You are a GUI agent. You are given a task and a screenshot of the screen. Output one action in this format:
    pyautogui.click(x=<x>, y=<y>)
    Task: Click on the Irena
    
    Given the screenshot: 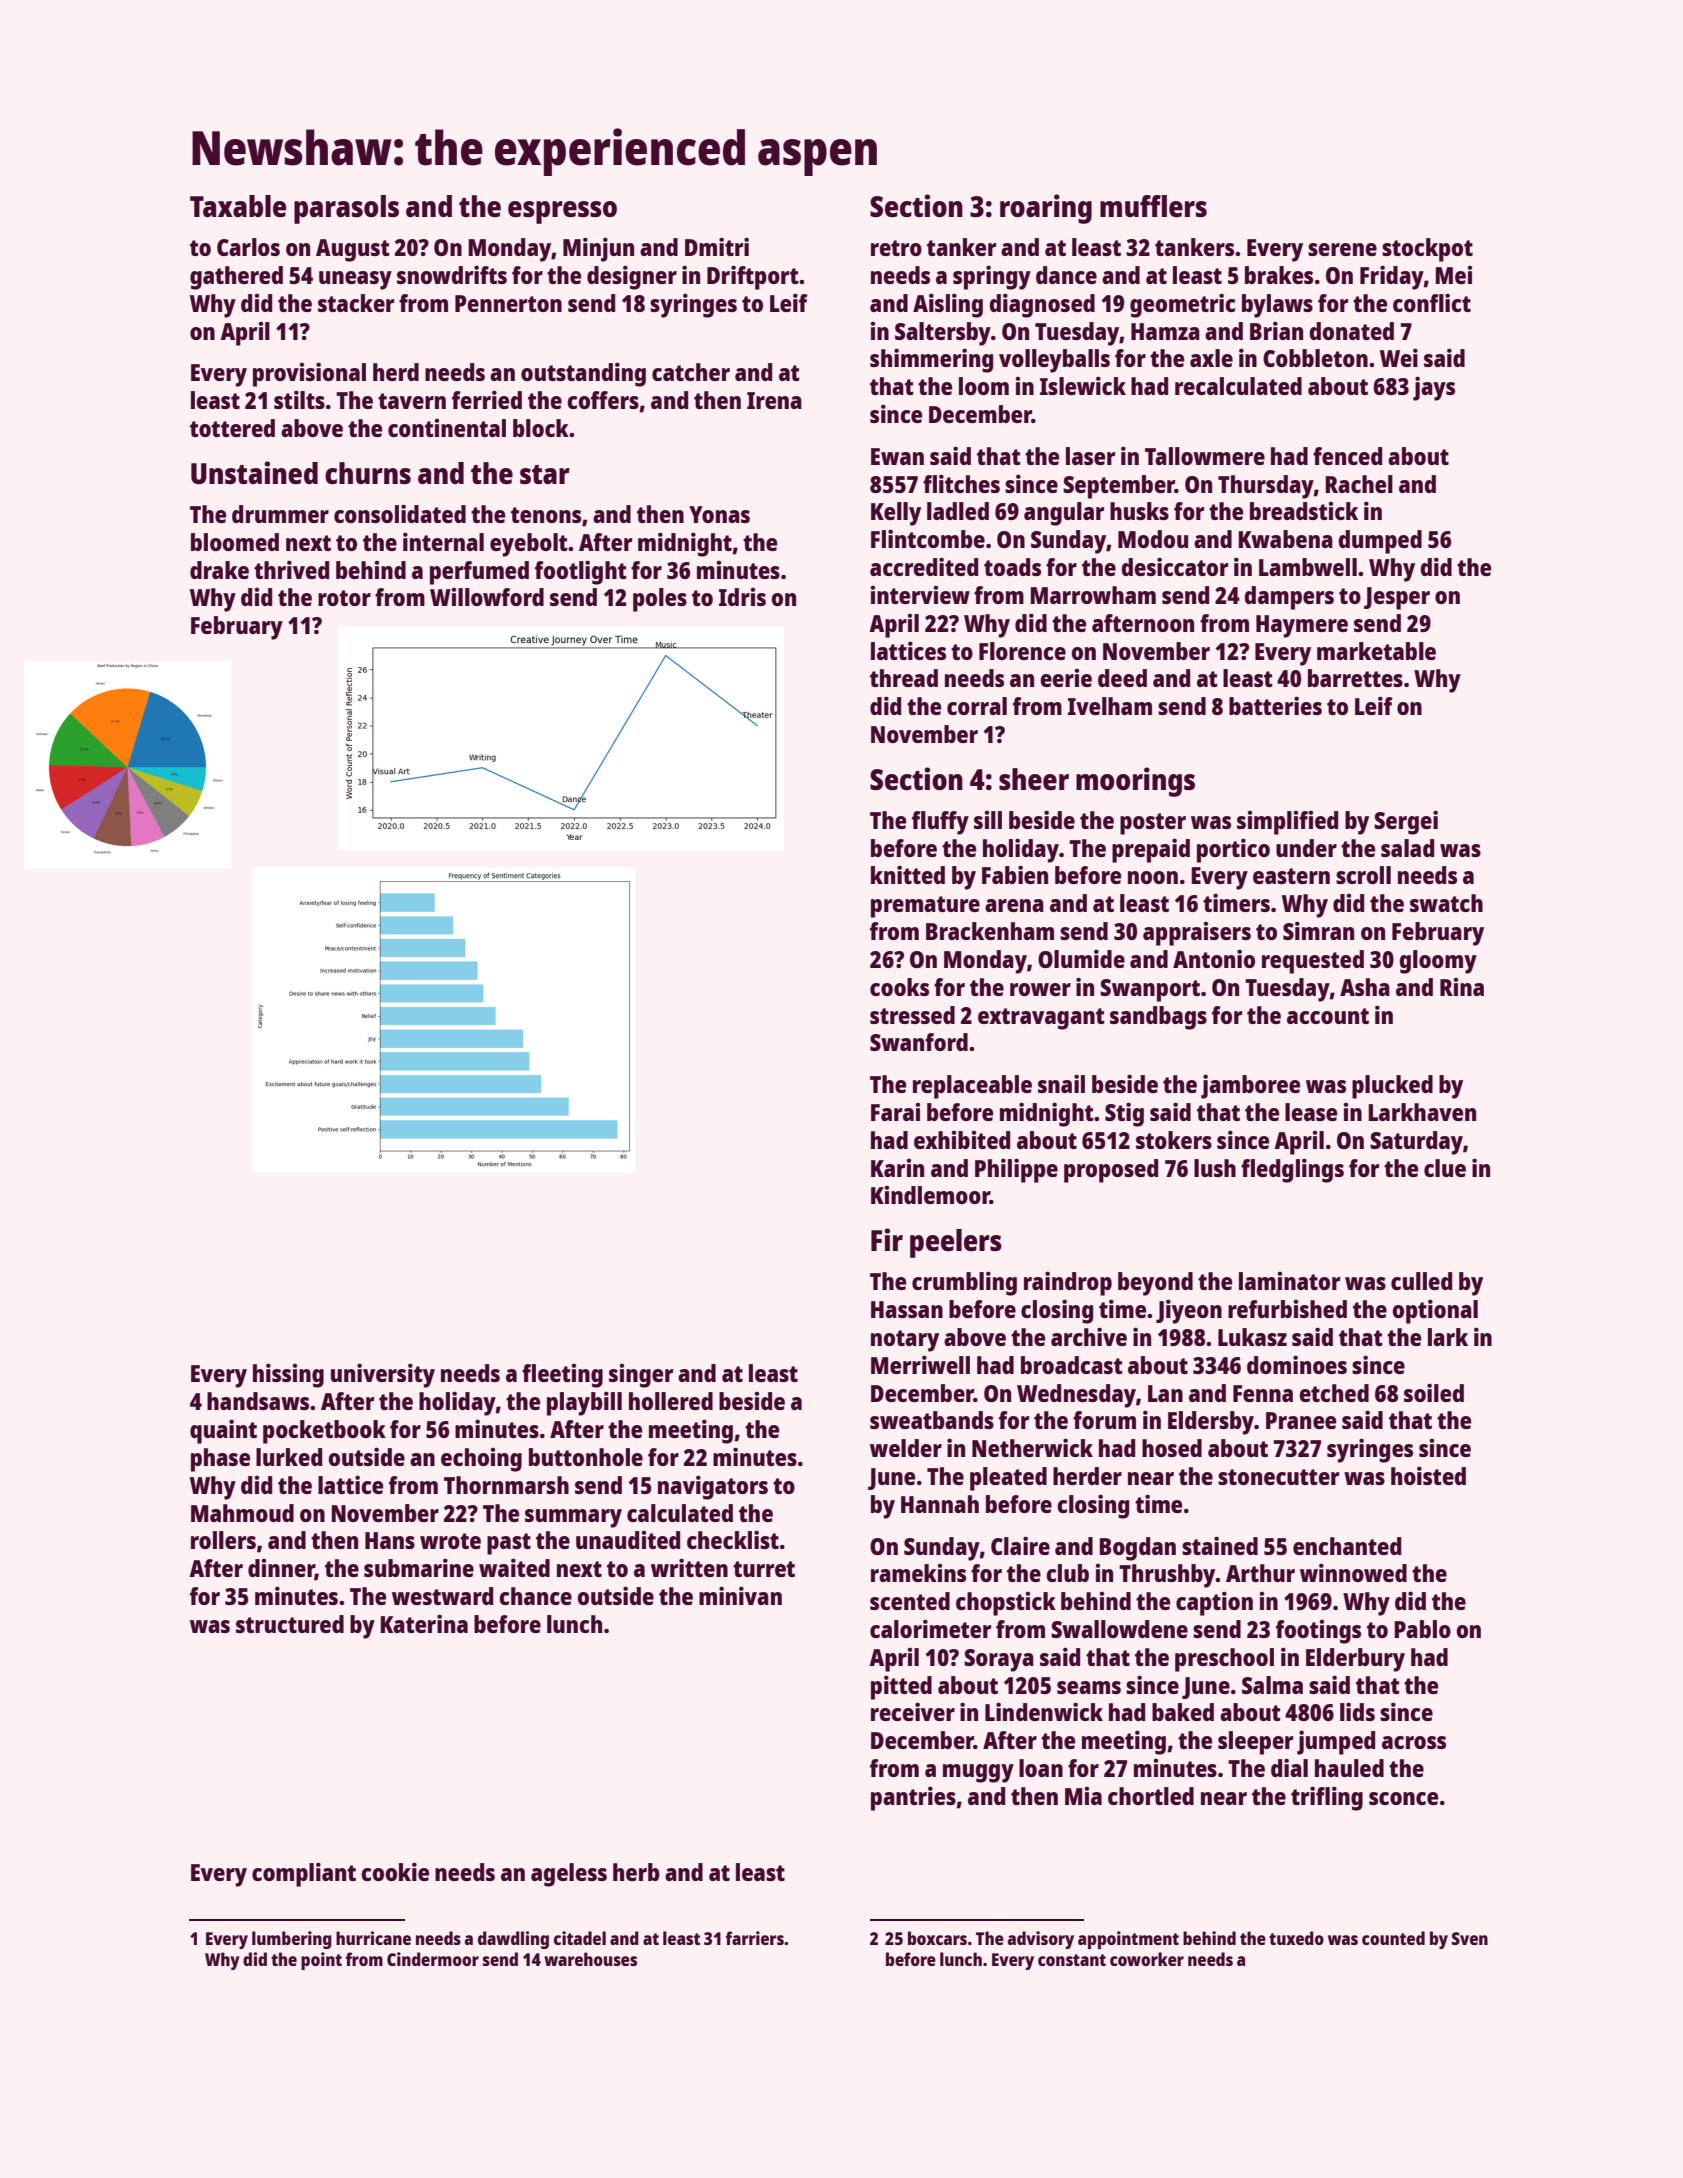 What is the action you would take?
    pyautogui.click(x=774, y=400)
